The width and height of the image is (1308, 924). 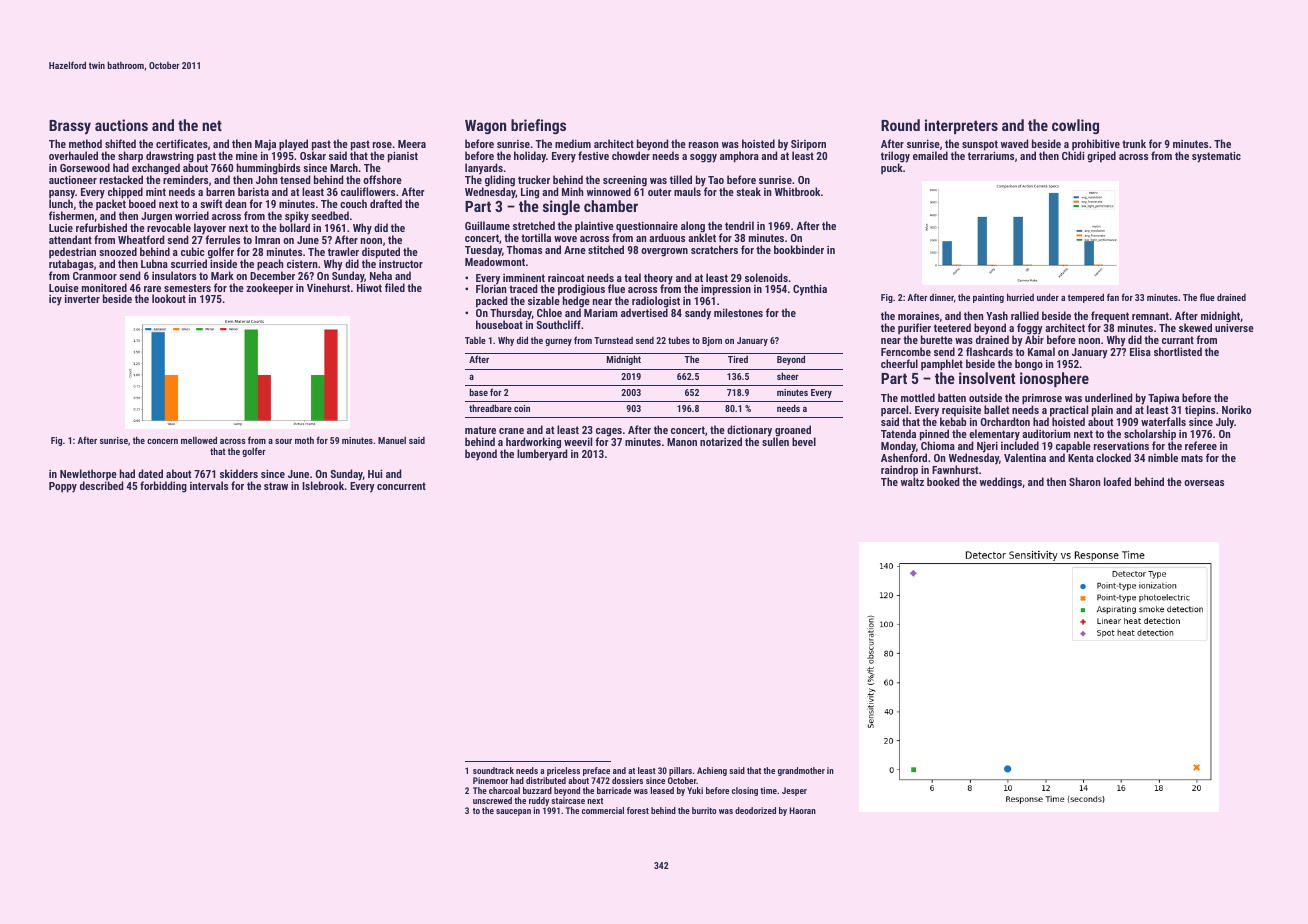 What do you see at coordinates (253, 191) in the image?
I see `barista` at bounding box center [253, 191].
